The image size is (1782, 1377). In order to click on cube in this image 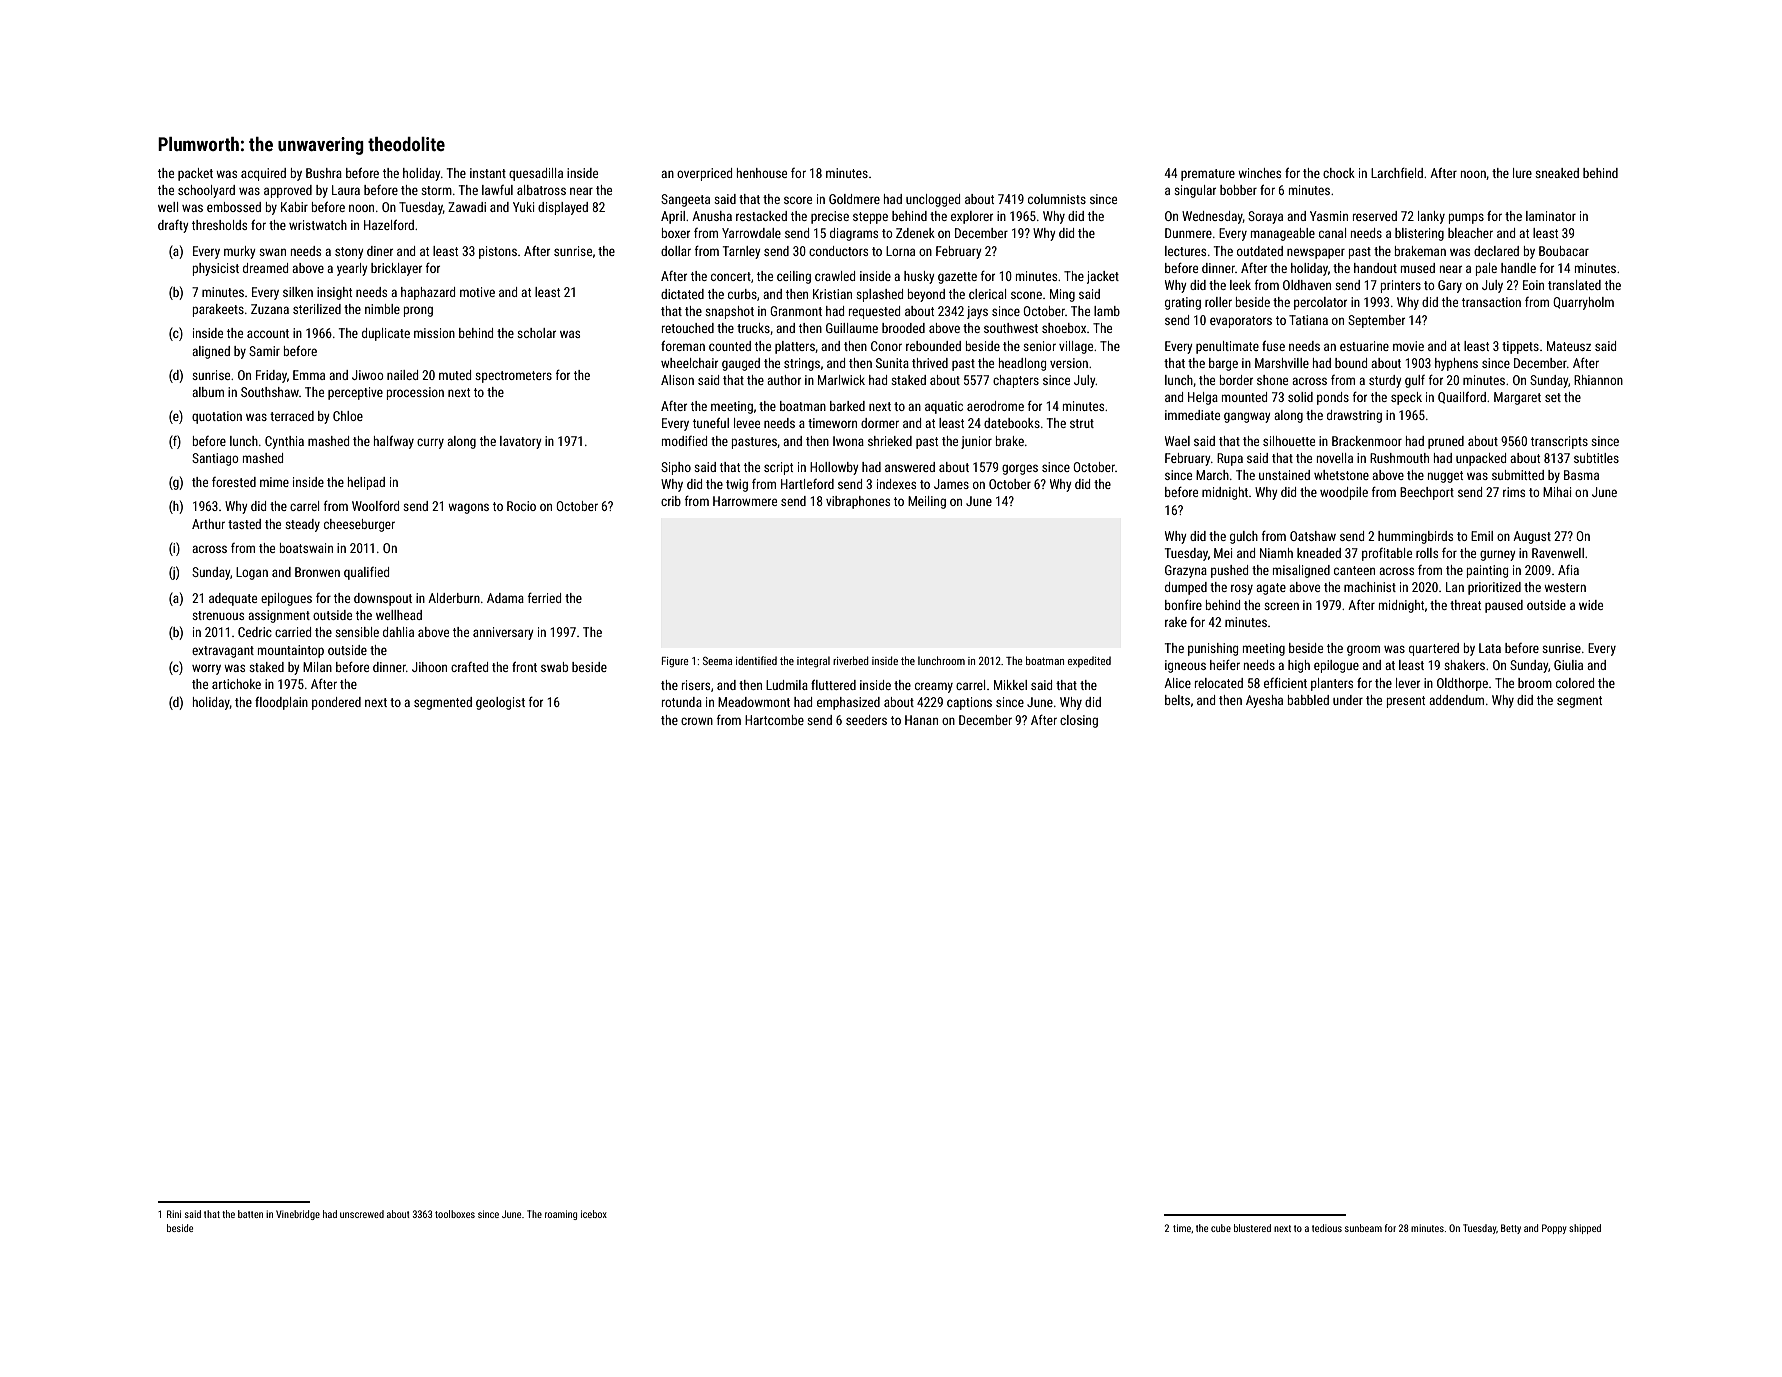, I will do `click(1221, 1228)`.
